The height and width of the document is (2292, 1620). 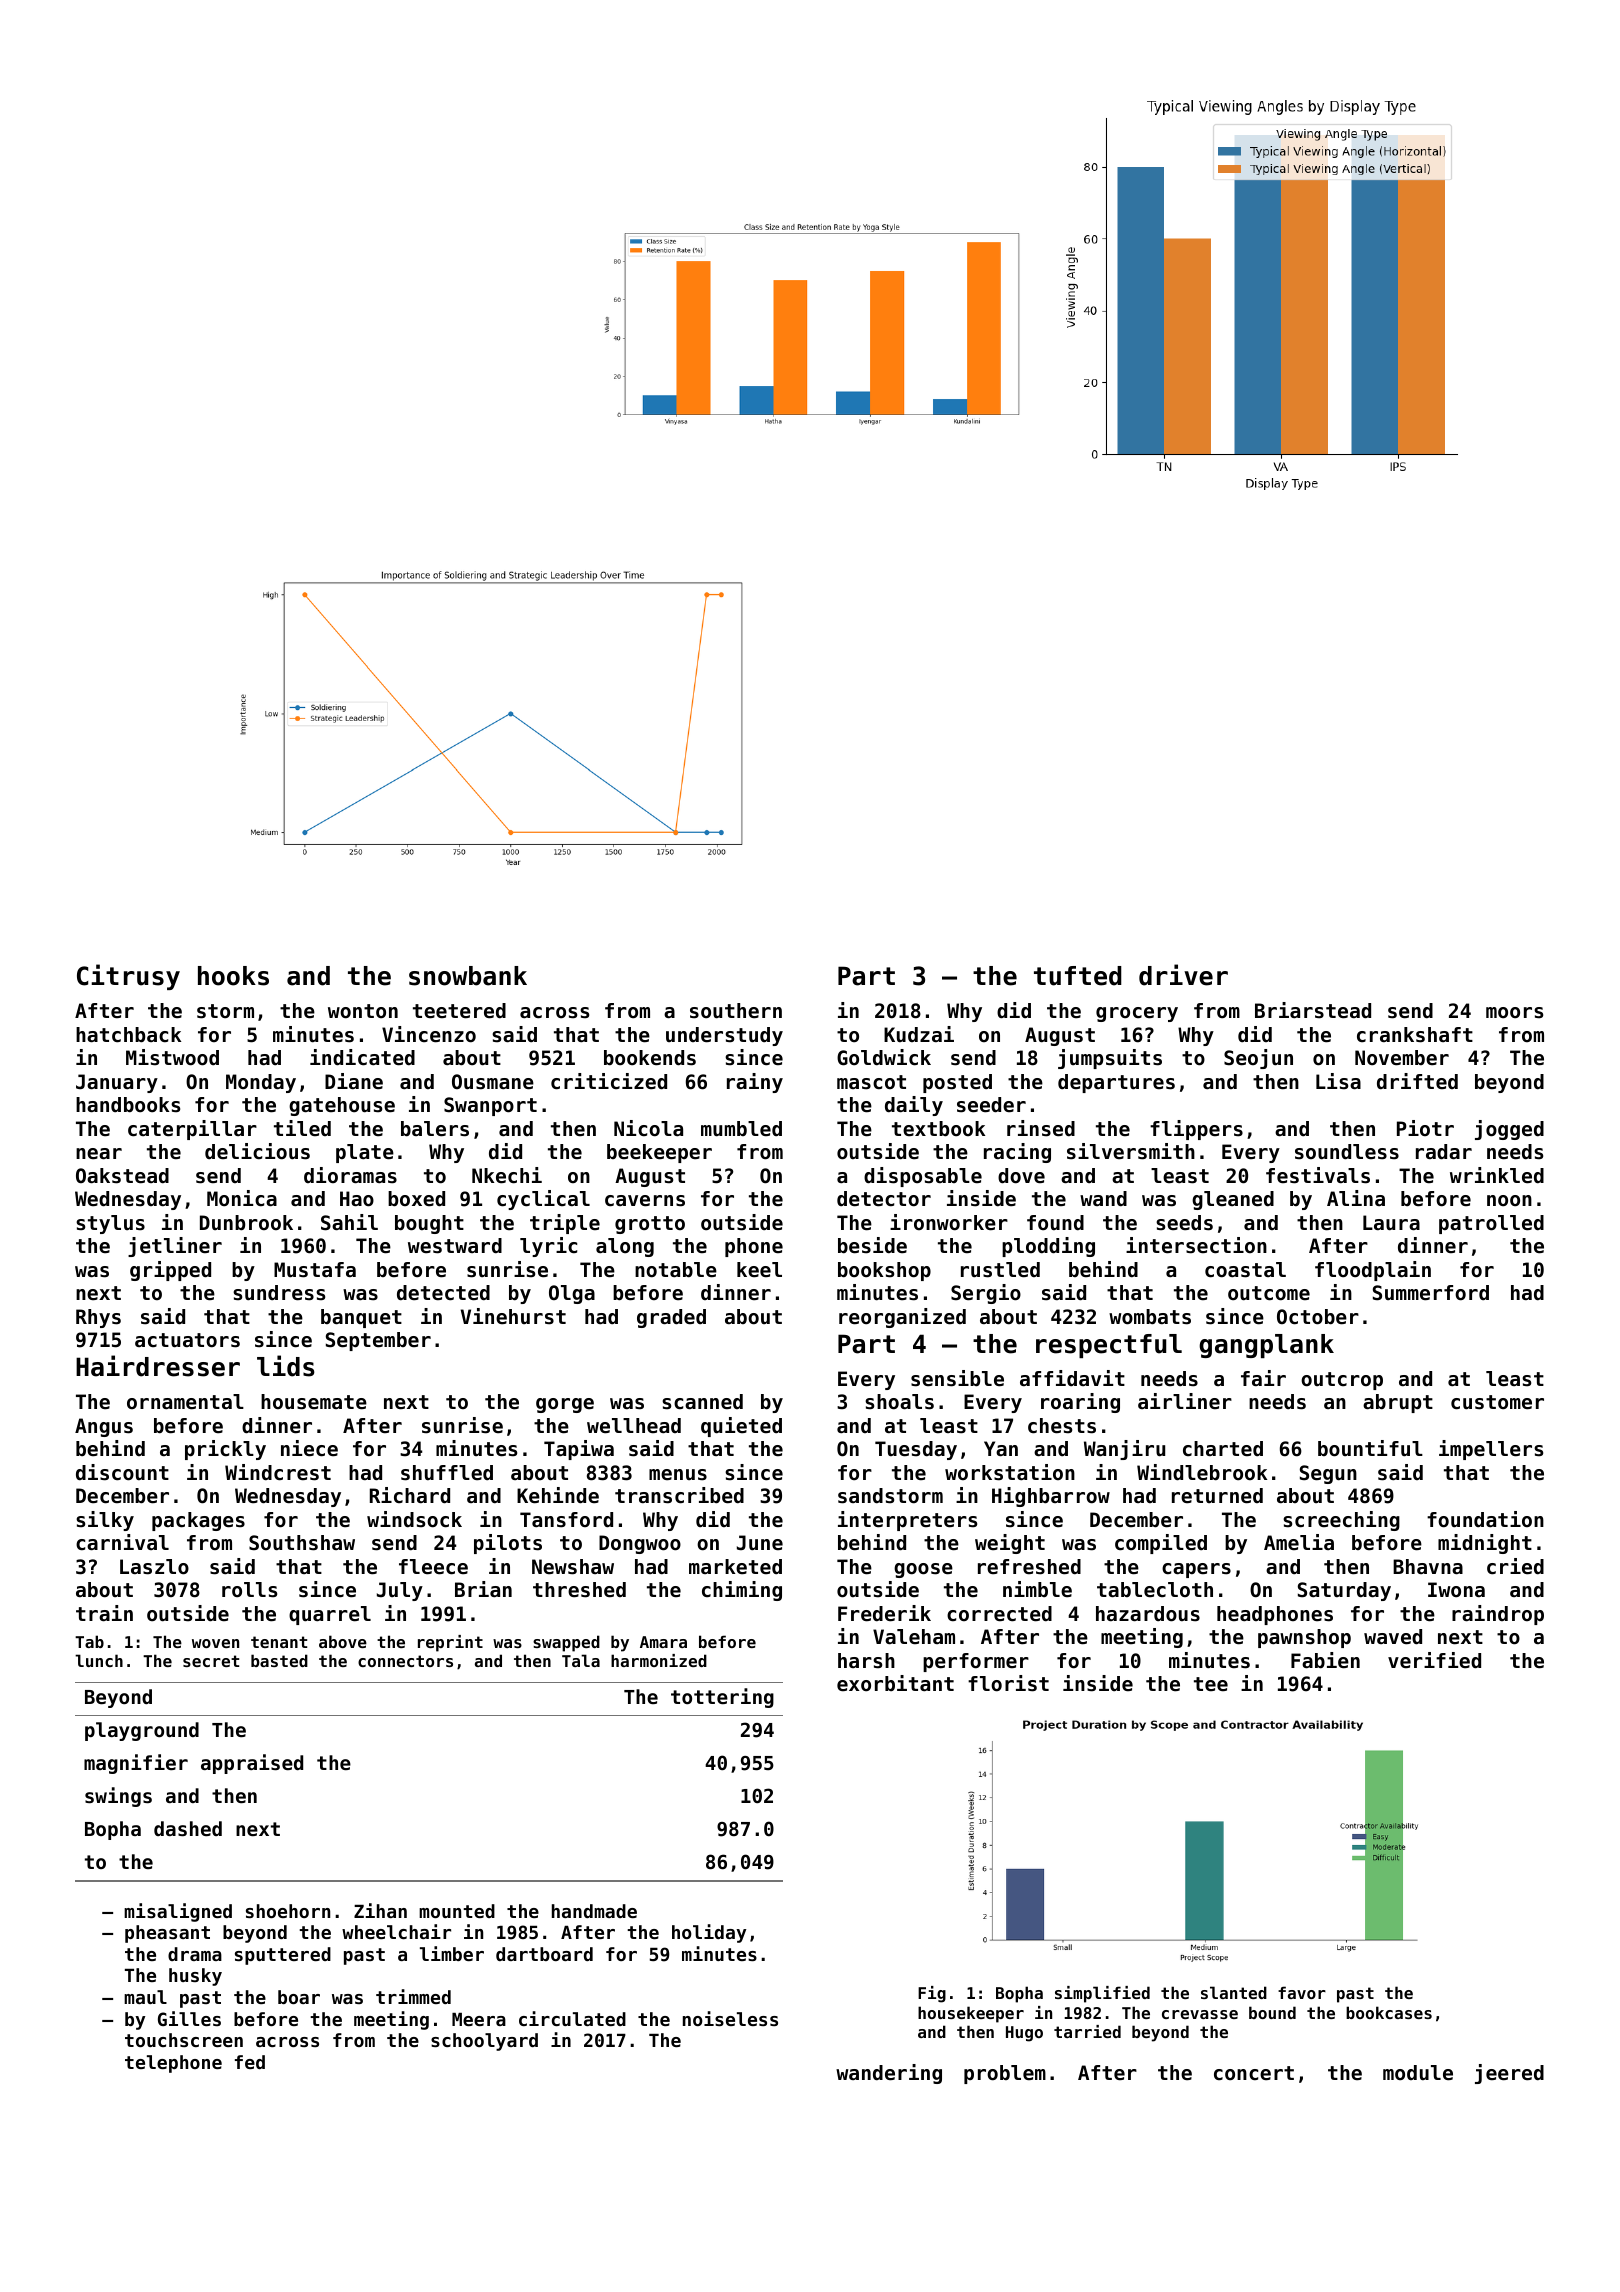 What do you see at coordinates (99, 1154) in the document?
I see `near` at bounding box center [99, 1154].
